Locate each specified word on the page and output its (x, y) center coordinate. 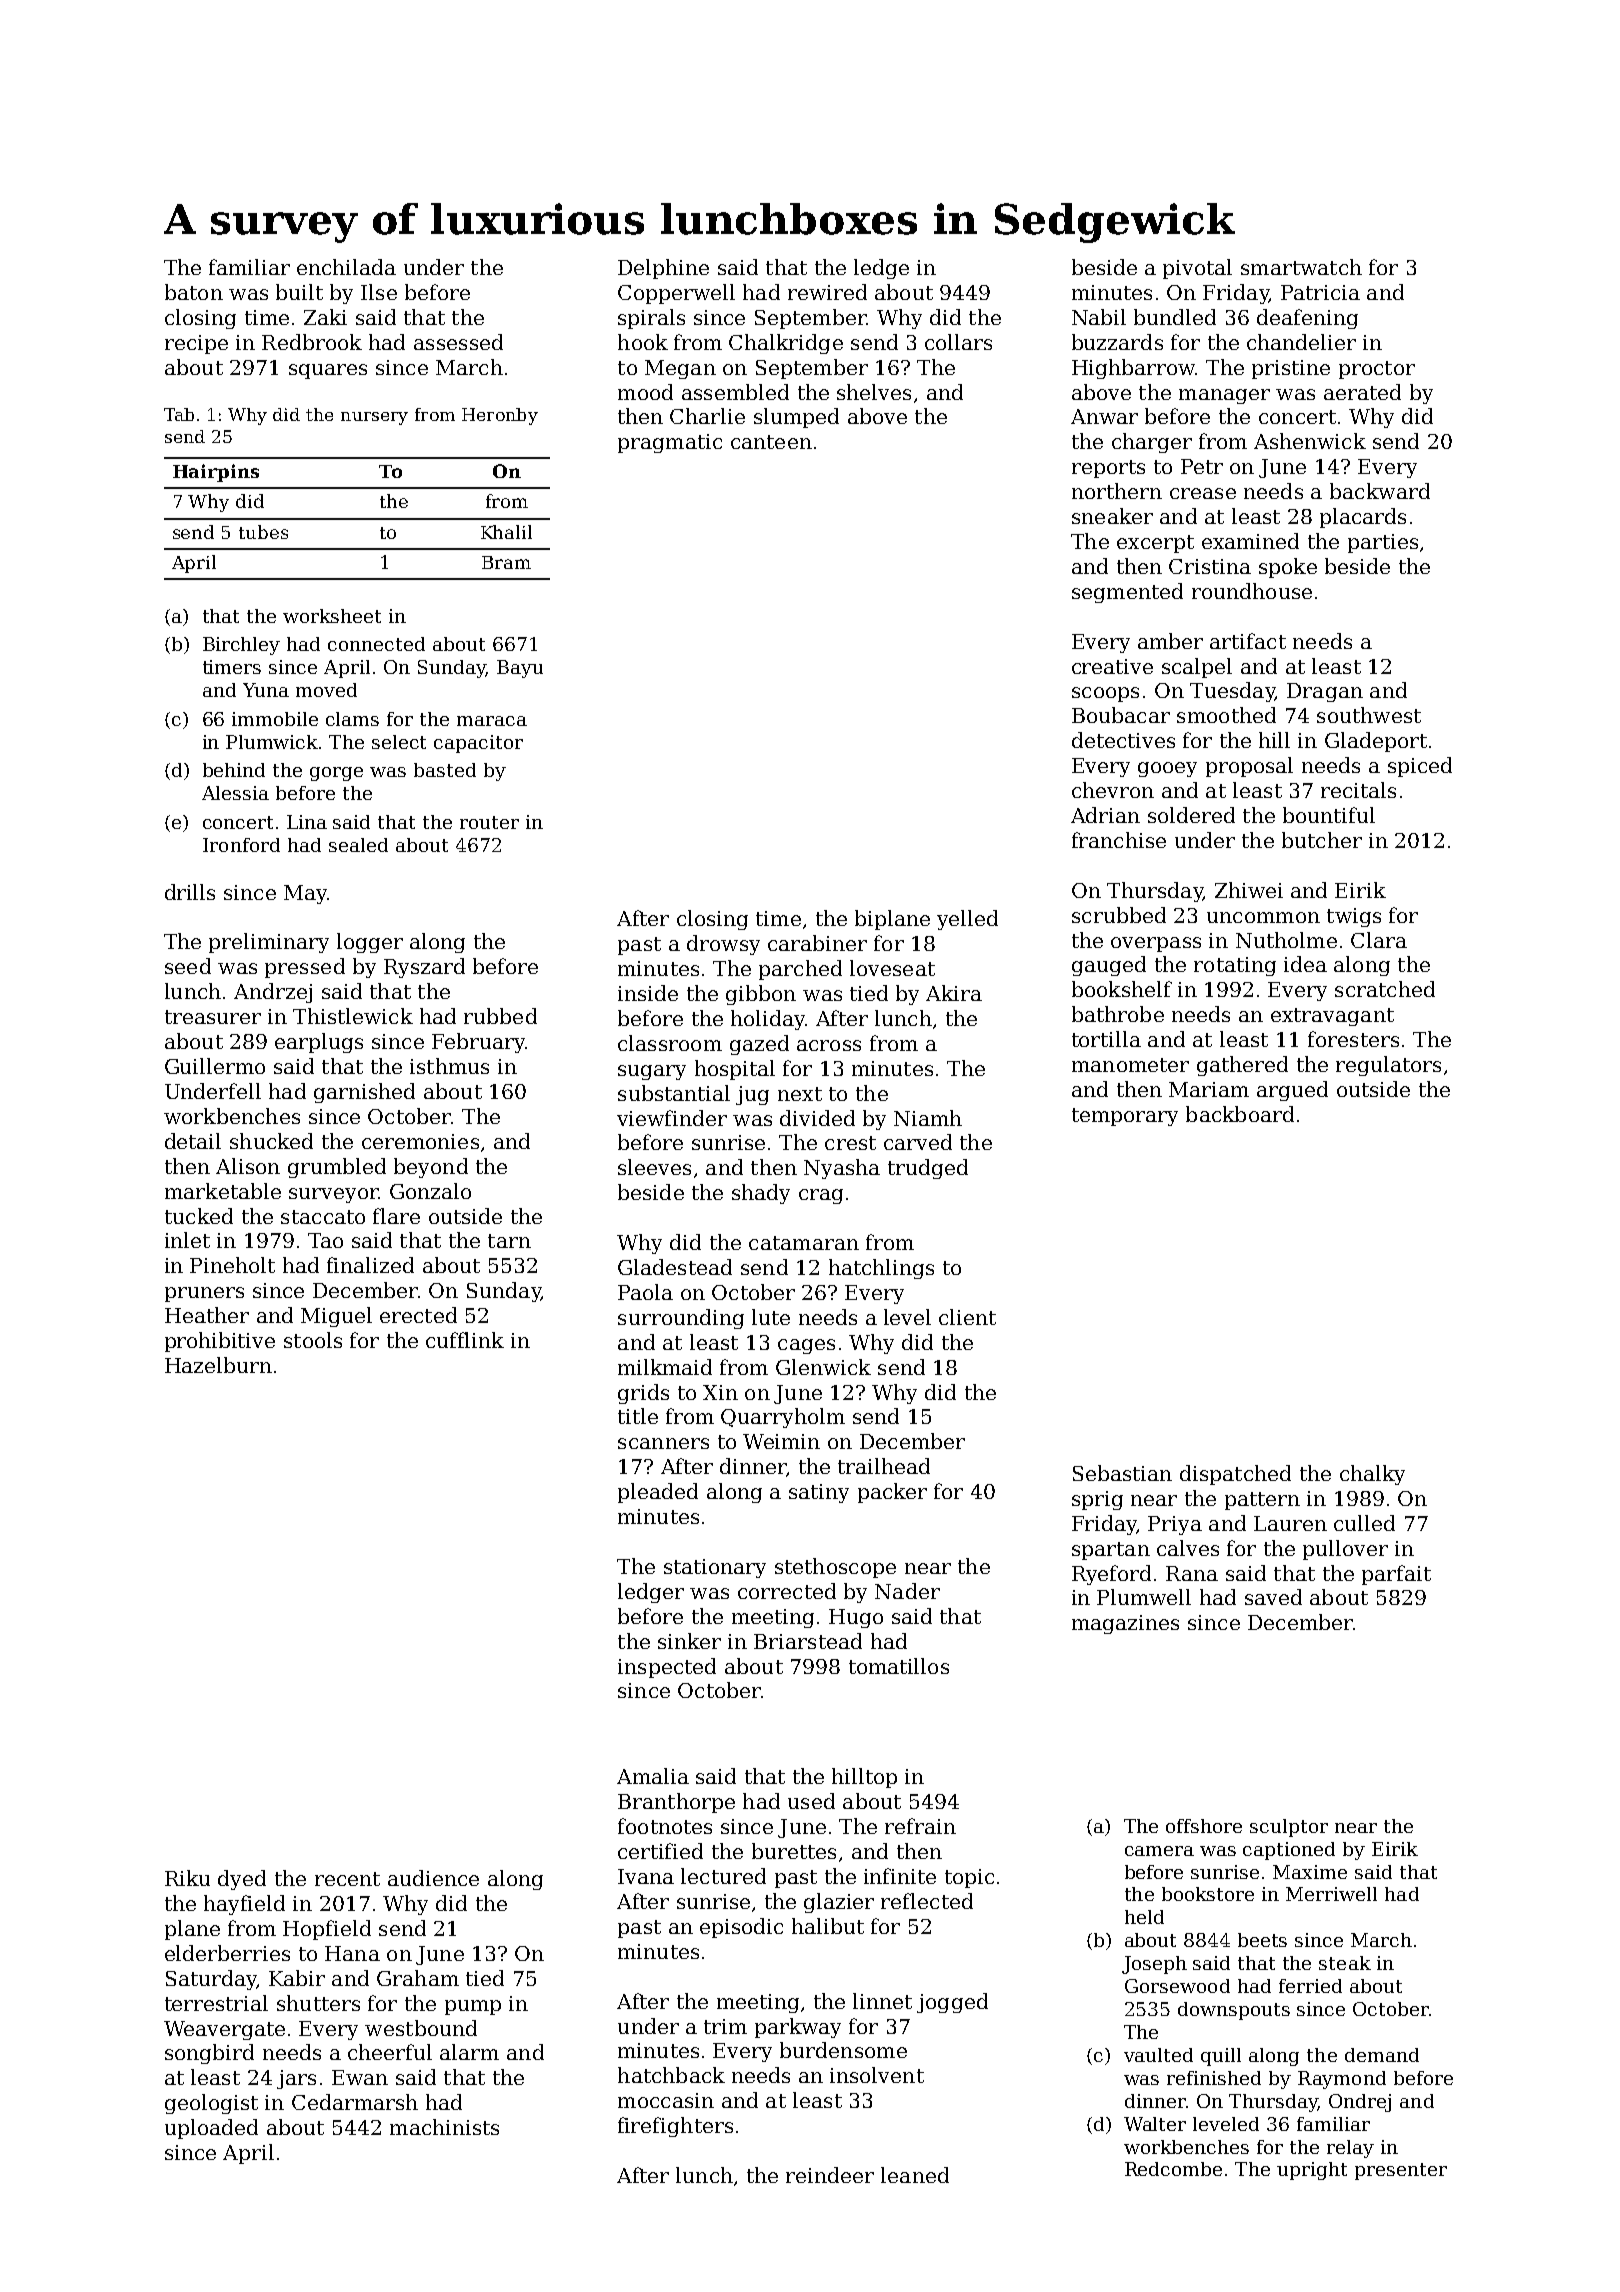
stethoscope (835, 1568)
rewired (827, 292)
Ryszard (424, 968)
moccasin (666, 2100)
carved (918, 1142)
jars (296, 2079)
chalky (1372, 1475)
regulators (1388, 1066)
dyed (242, 1880)
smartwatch (1301, 267)
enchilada (346, 267)
